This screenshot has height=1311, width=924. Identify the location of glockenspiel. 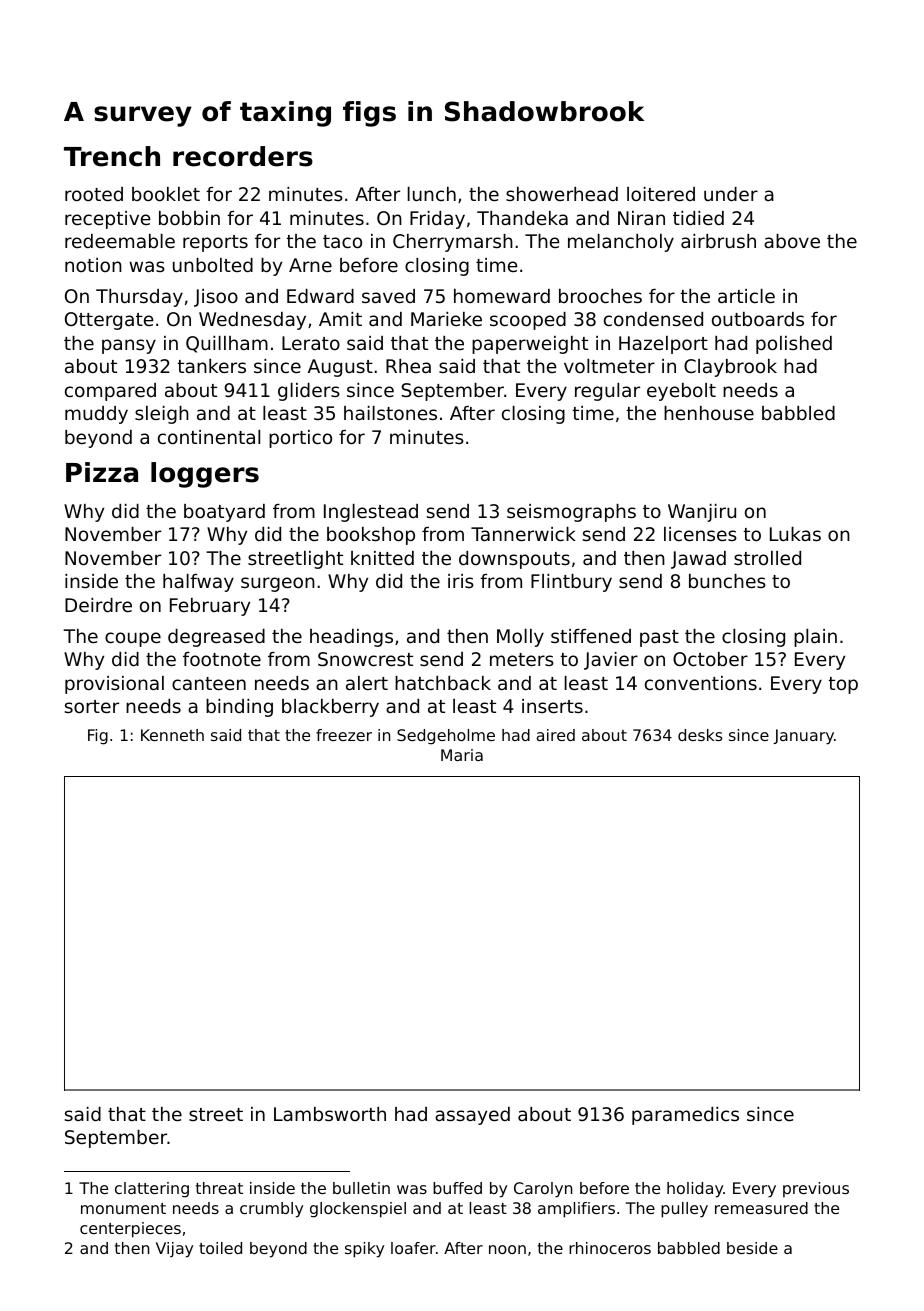
(358, 1210).
